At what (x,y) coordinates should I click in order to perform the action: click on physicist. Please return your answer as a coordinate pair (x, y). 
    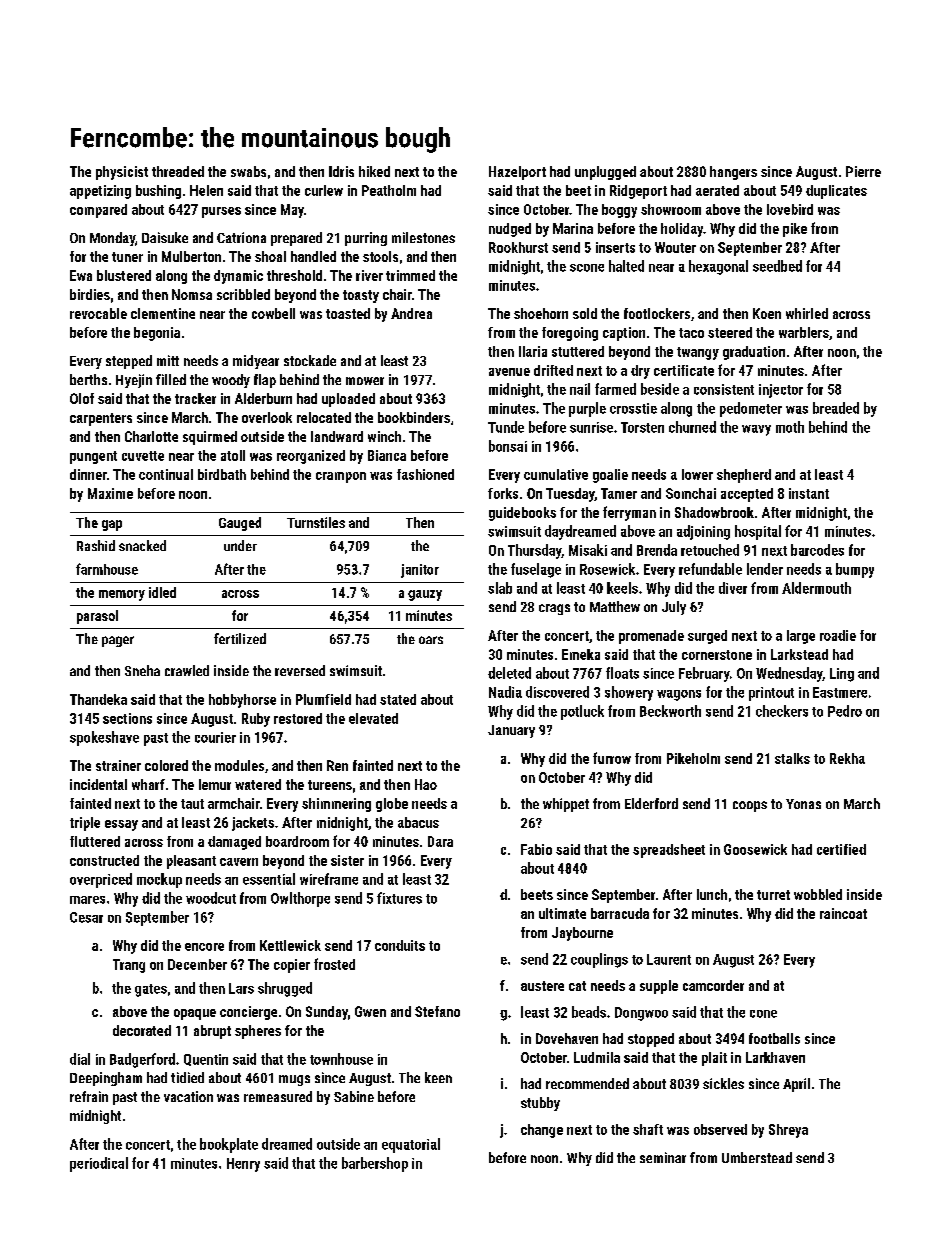
    Looking at the image, I should click on (122, 173).
